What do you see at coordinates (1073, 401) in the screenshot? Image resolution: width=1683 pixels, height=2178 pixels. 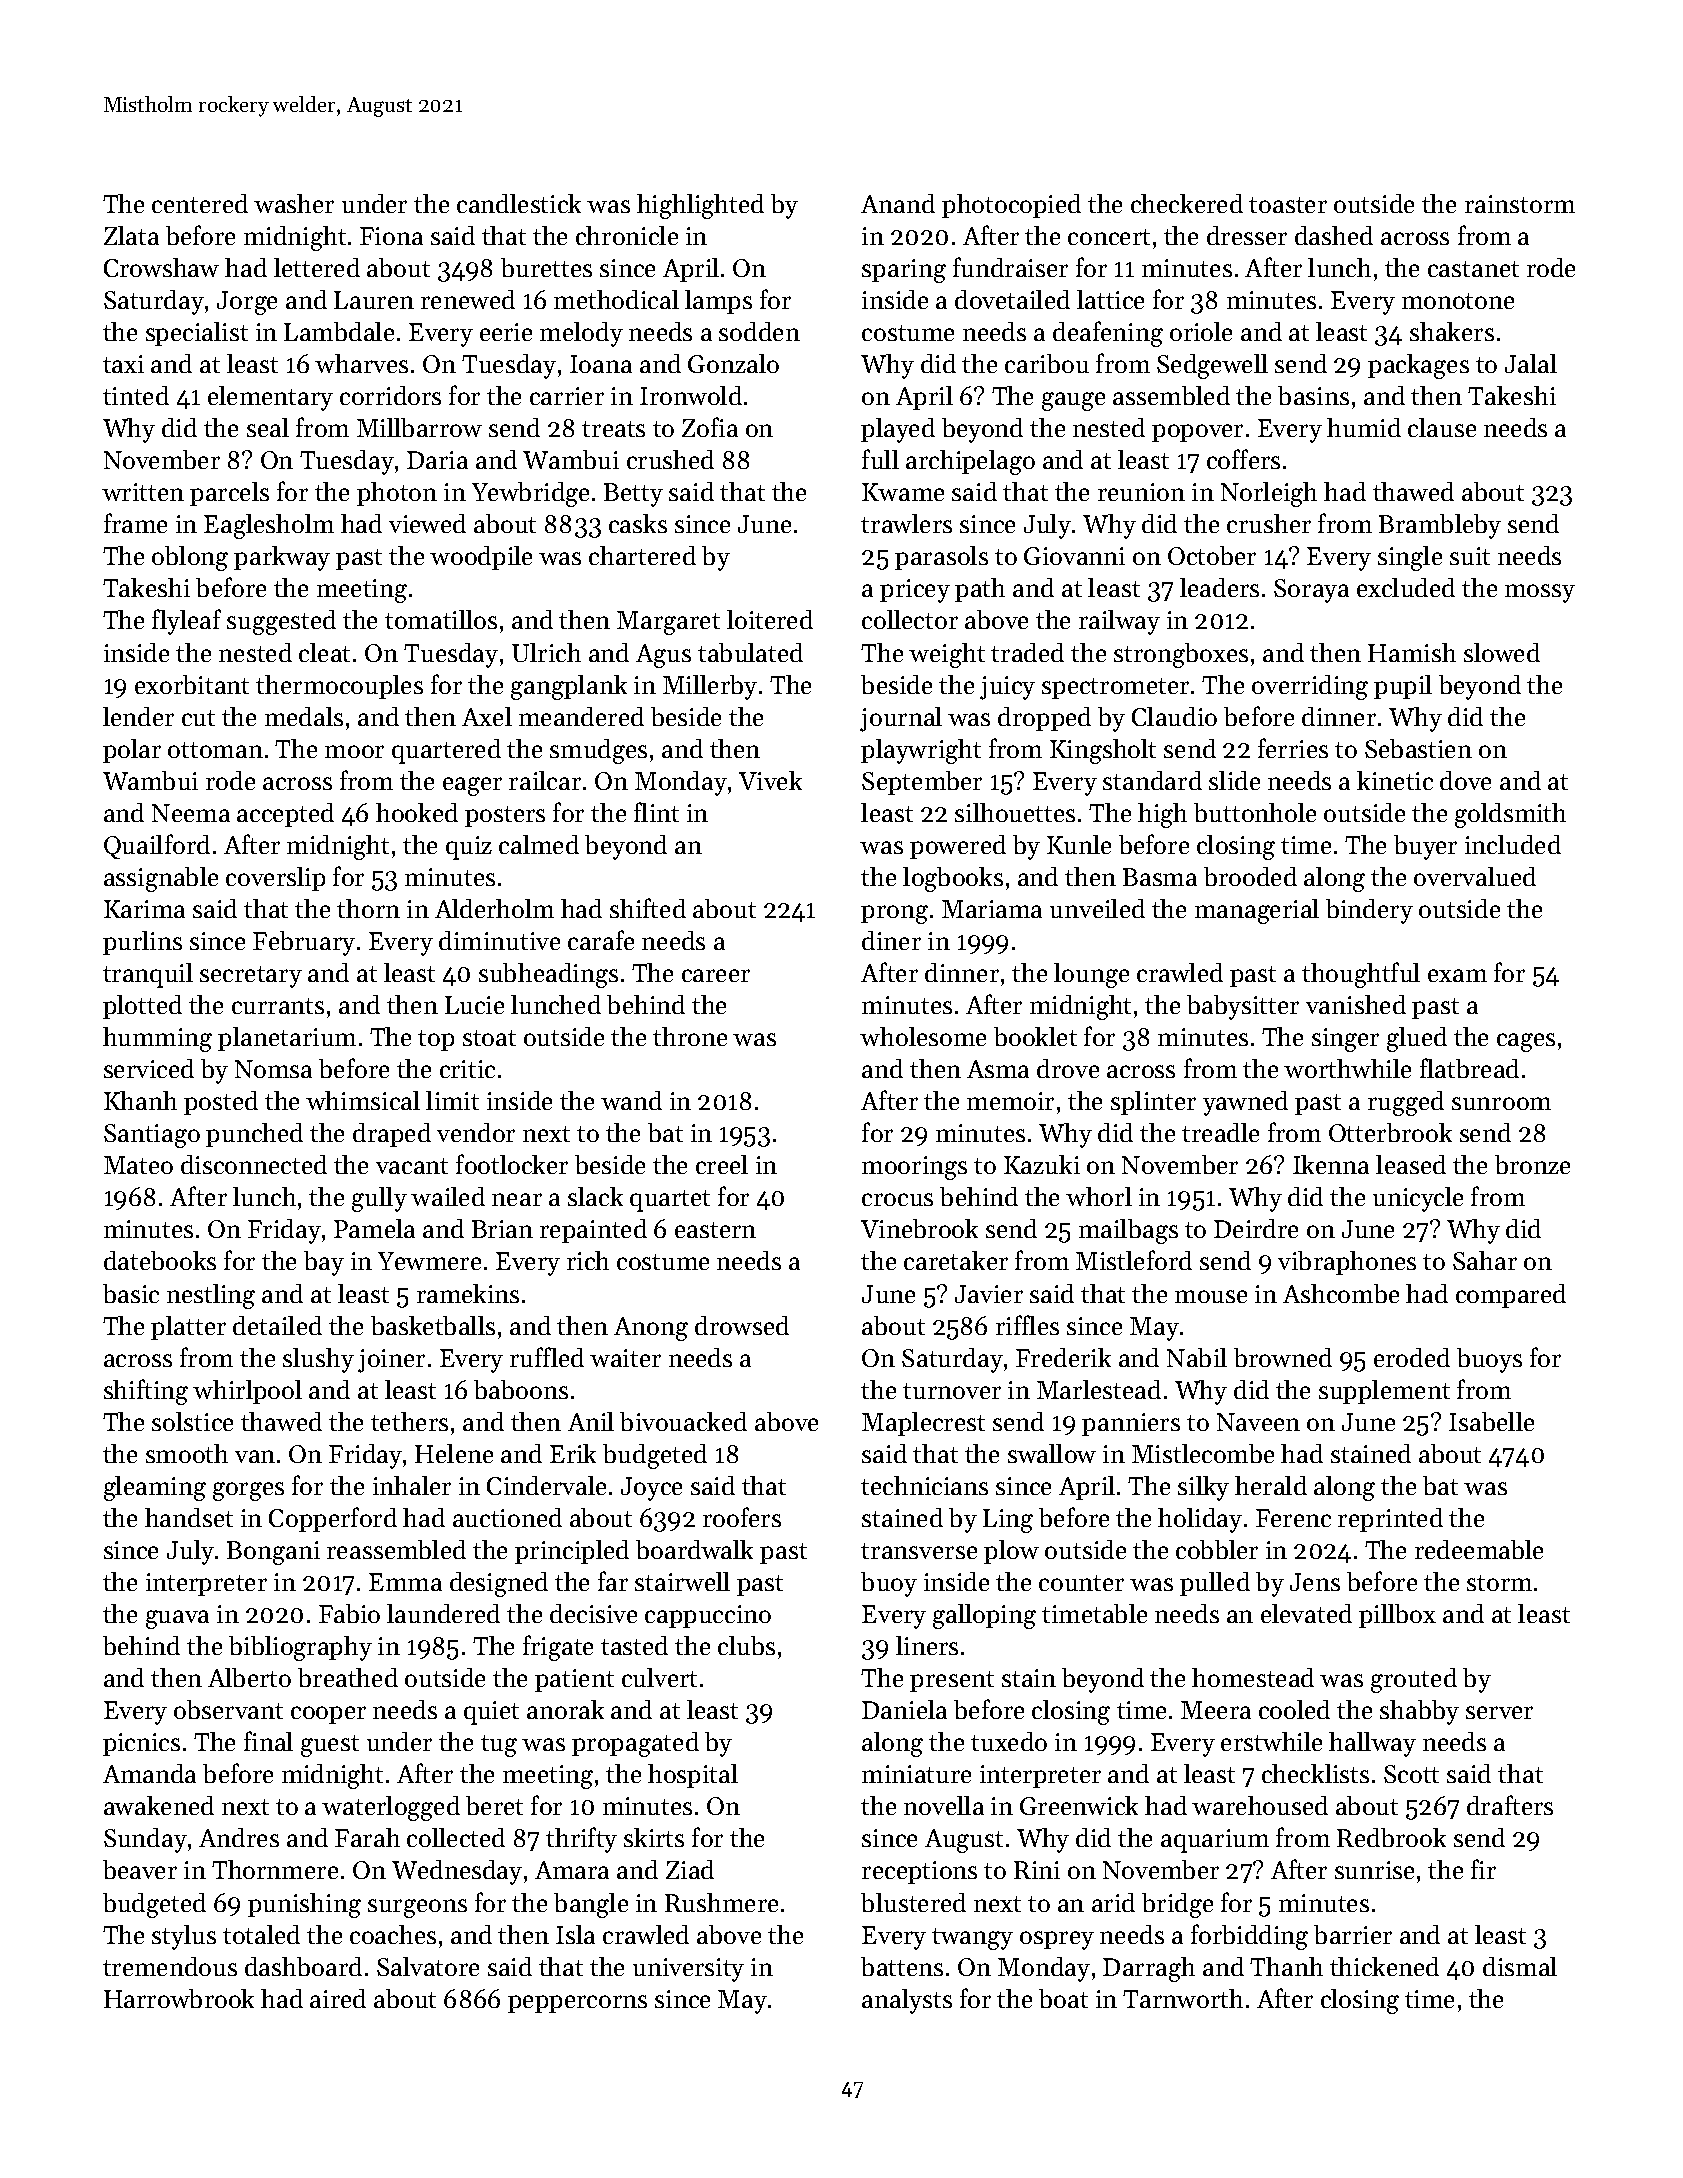 I see `gauge` at bounding box center [1073, 401].
